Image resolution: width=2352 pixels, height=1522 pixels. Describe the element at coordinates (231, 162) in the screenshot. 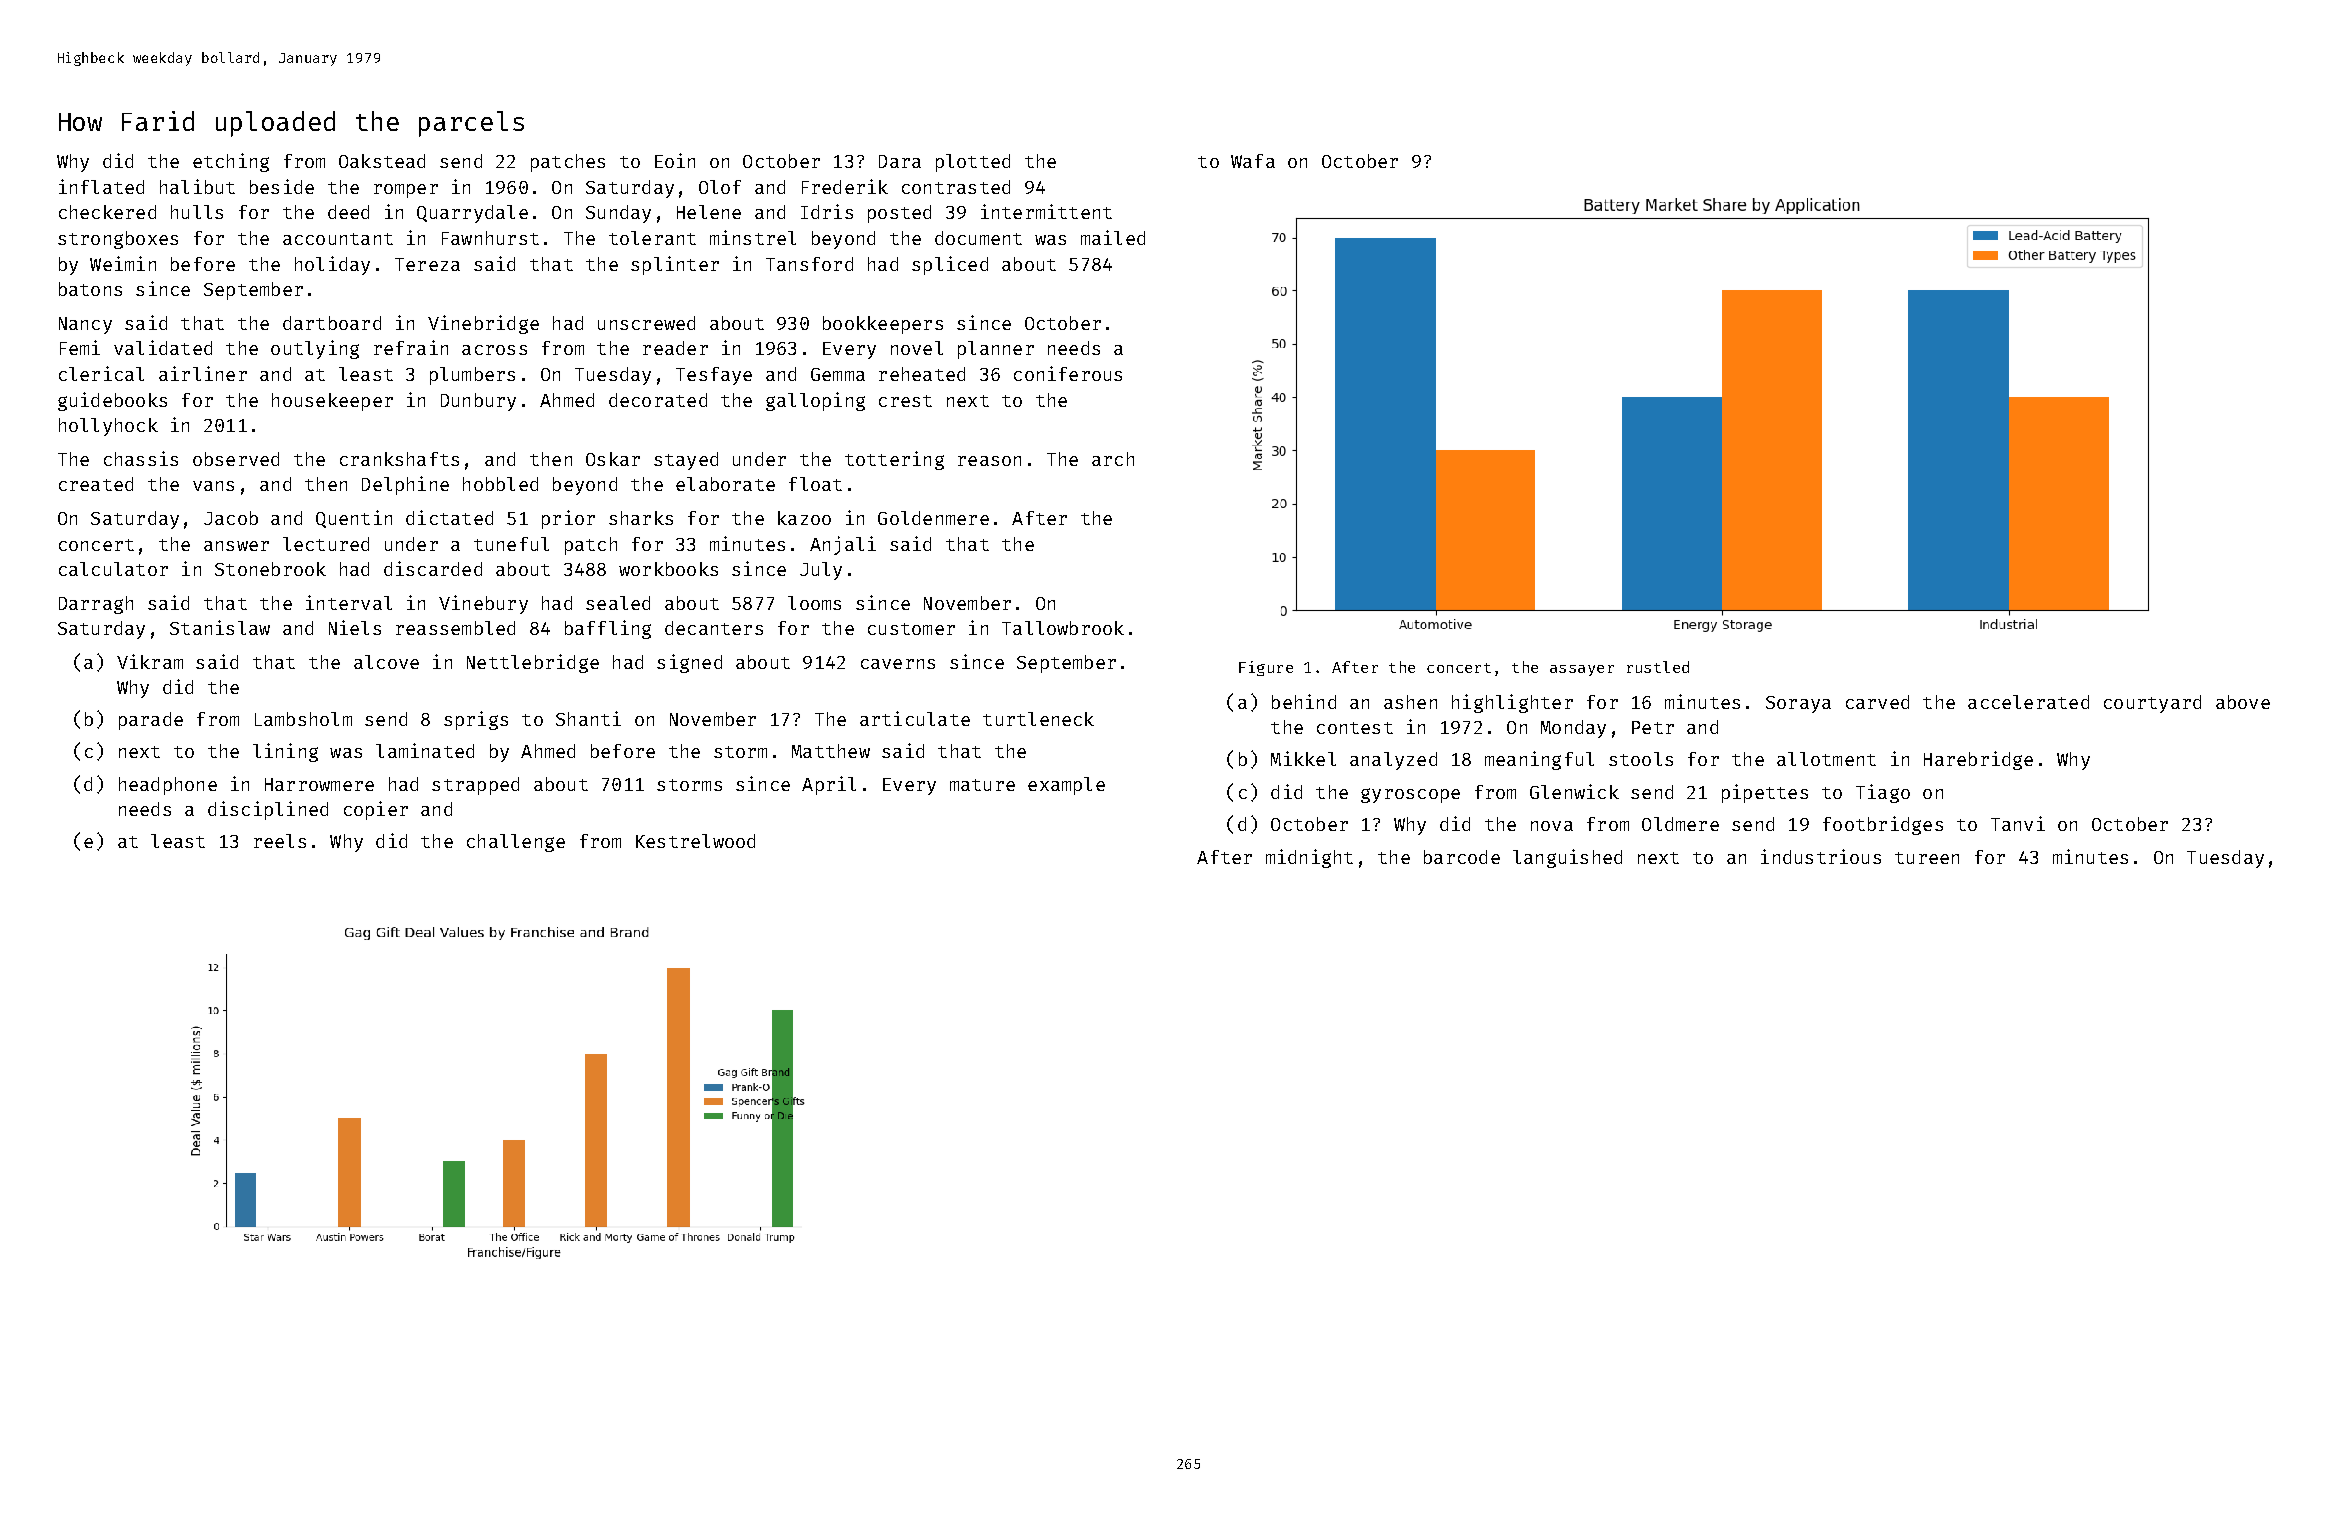

I see `etching` at that location.
